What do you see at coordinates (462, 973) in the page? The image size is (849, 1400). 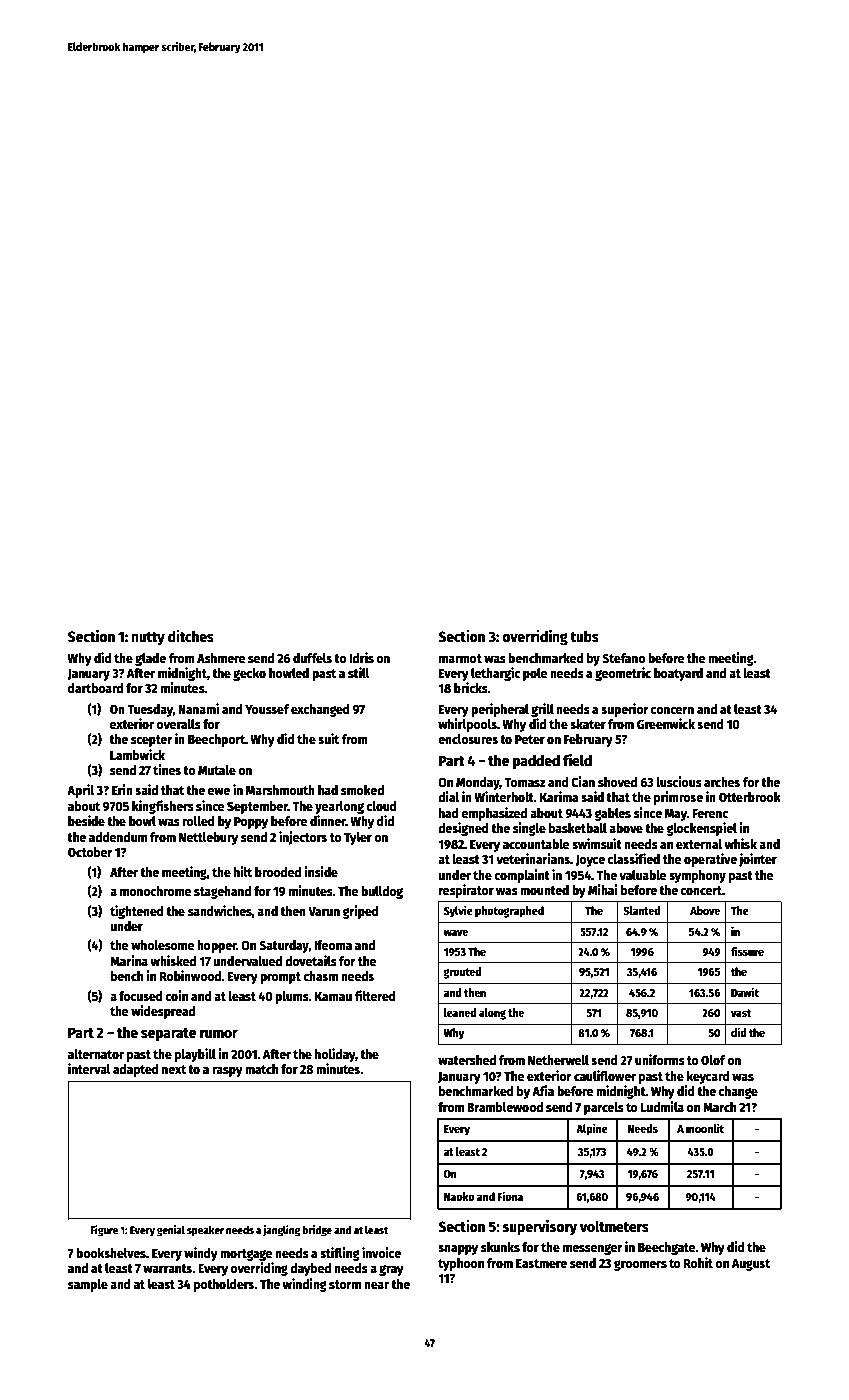 I see `grouted` at bounding box center [462, 973].
